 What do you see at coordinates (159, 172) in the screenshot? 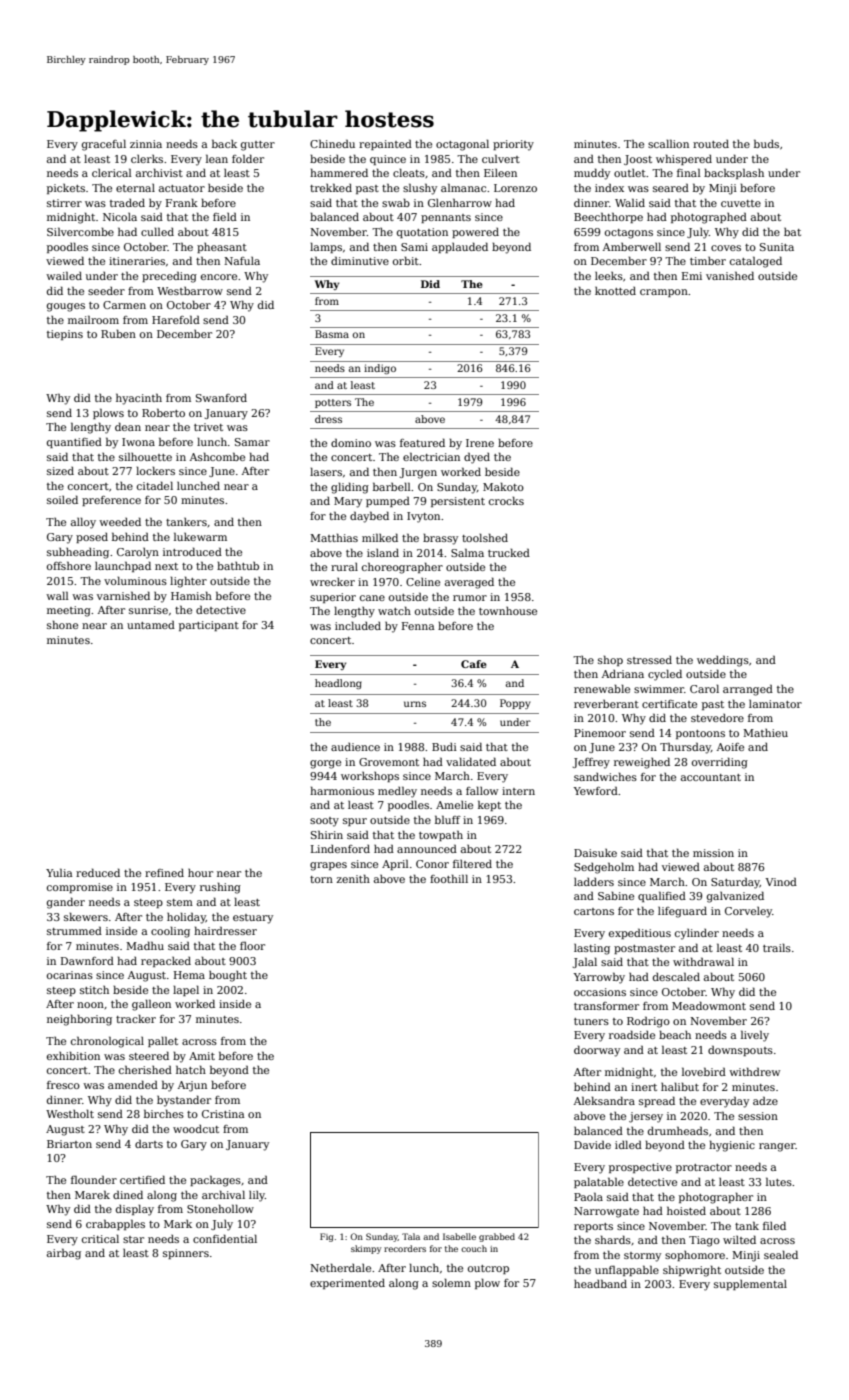
I see `archivist` at bounding box center [159, 172].
